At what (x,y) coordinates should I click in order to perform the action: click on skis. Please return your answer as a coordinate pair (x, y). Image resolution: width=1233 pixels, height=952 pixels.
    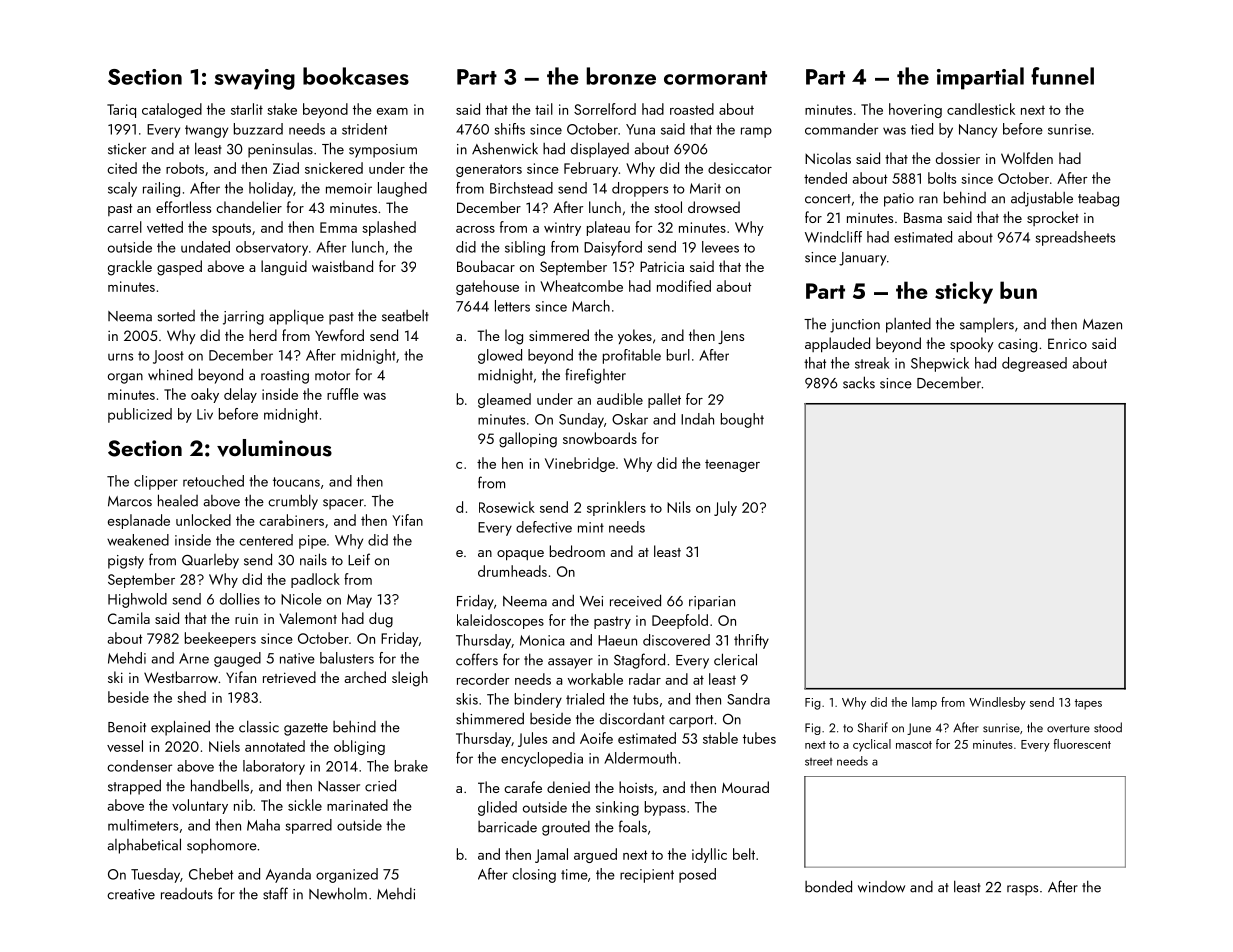
    Looking at the image, I should click on (467, 699).
